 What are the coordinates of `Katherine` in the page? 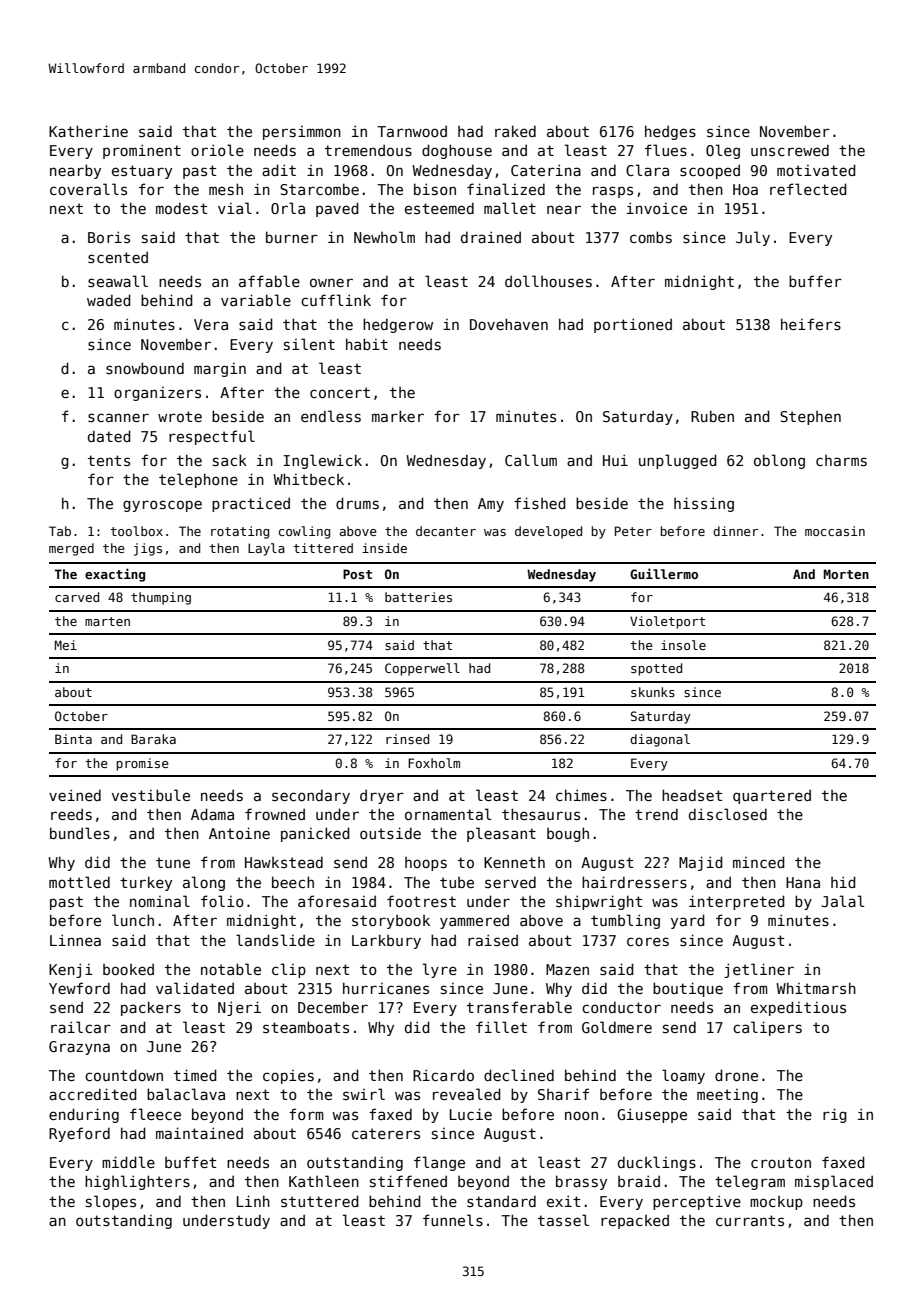 It's located at (88, 131).
